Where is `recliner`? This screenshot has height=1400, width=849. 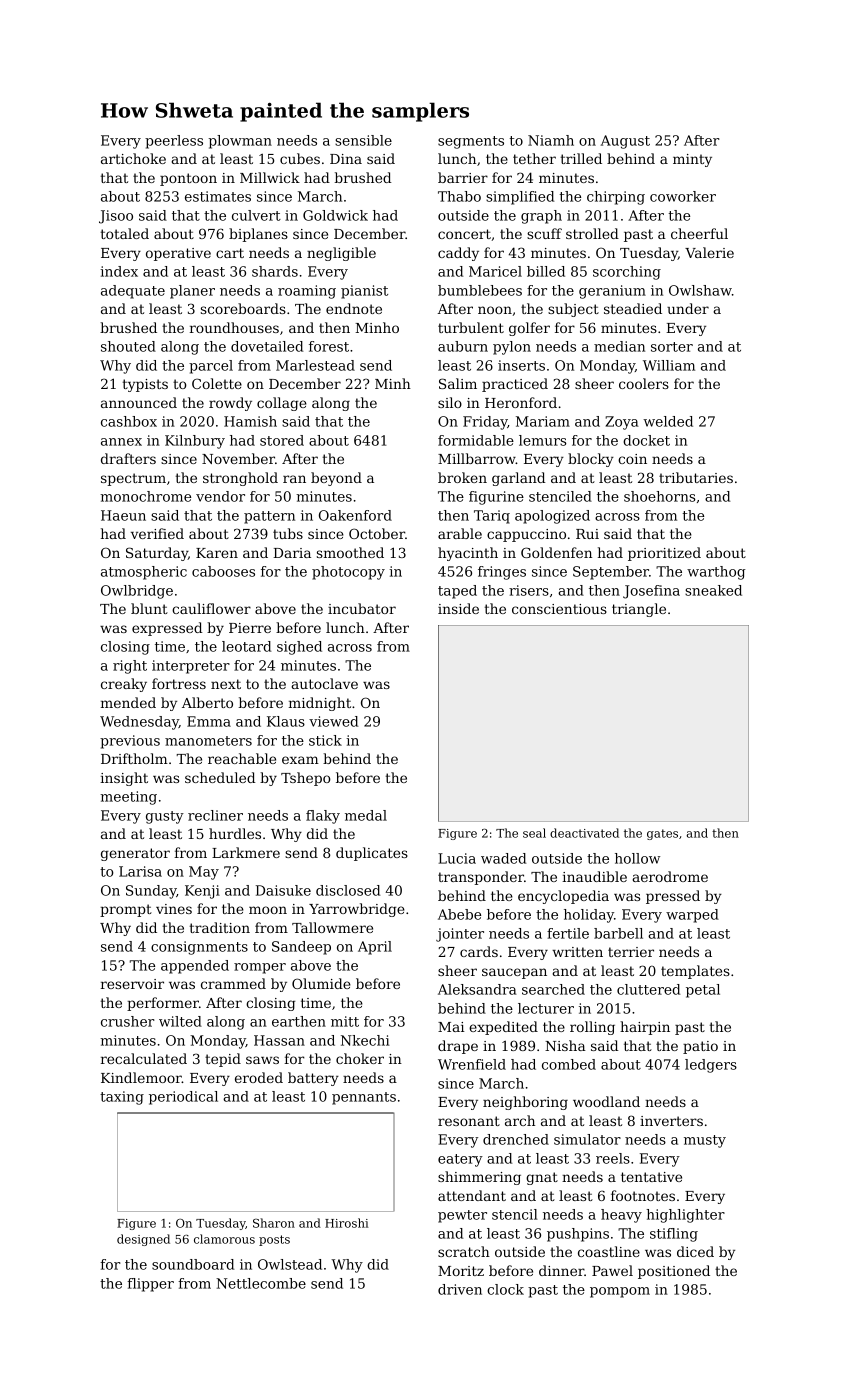 recliner is located at coordinates (215, 815).
